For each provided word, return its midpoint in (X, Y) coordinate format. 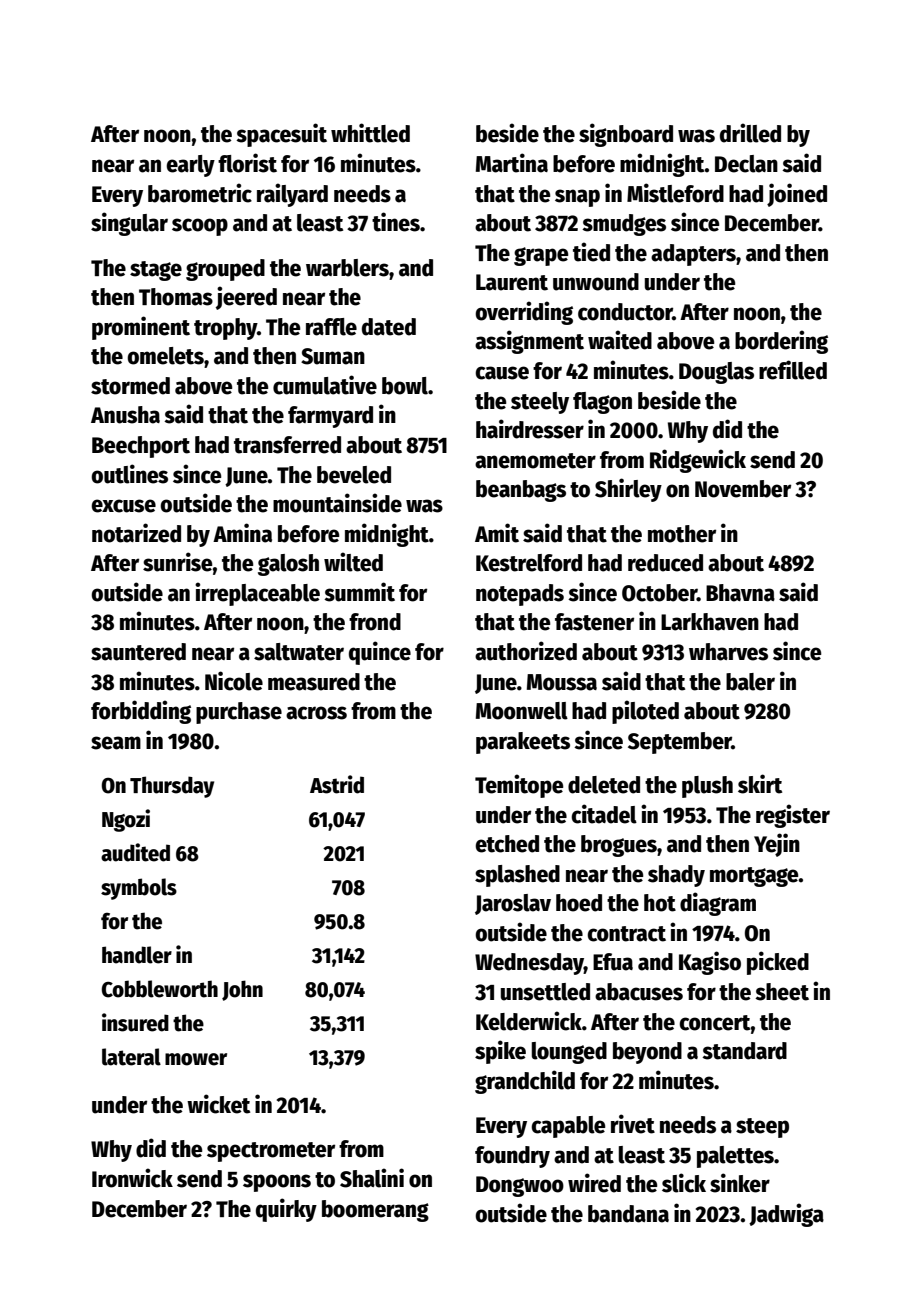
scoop (200, 227)
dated (389, 327)
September (680, 743)
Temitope (519, 786)
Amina (242, 533)
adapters (693, 255)
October (659, 593)
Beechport (141, 447)
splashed (517, 876)
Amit (497, 533)
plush (707, 787)
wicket (218, 1104)
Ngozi (126, 820)
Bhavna (740, 593)
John (242, 990)
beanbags (521, 491)
